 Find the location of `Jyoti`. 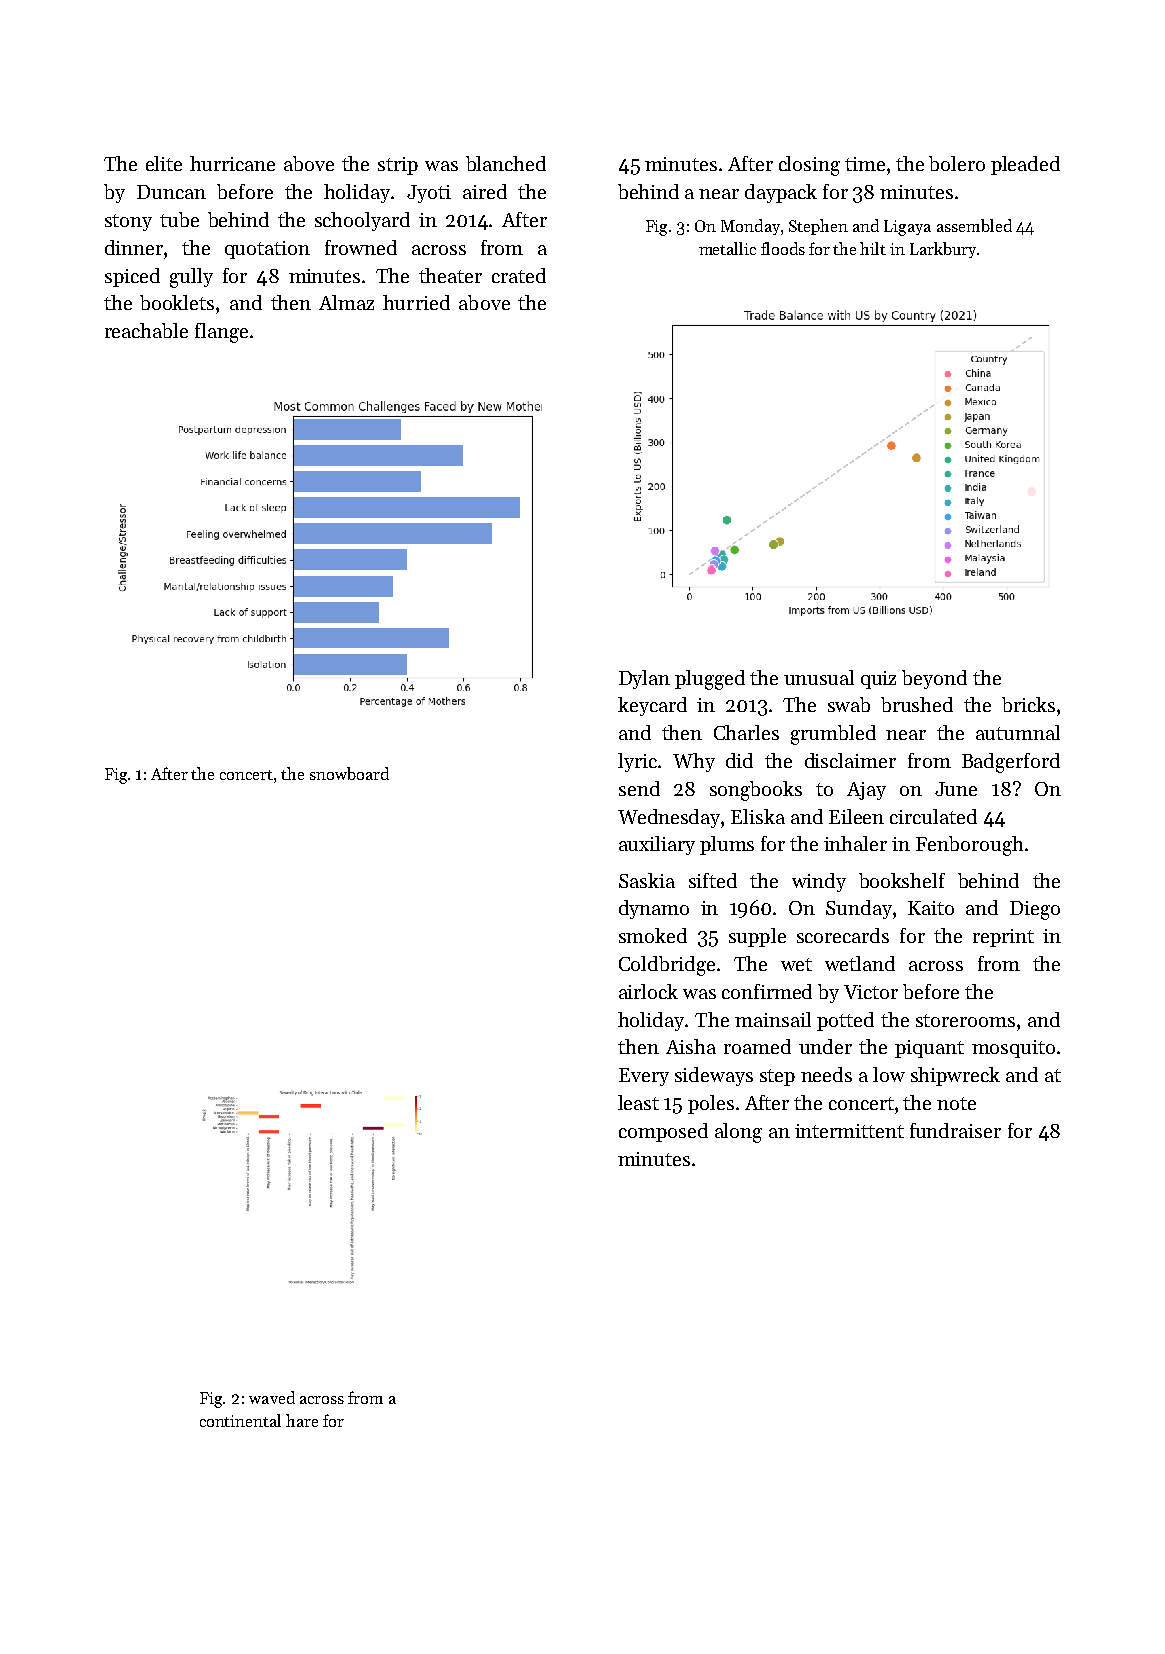

Jyoti is located at coordinates (429, 194).
